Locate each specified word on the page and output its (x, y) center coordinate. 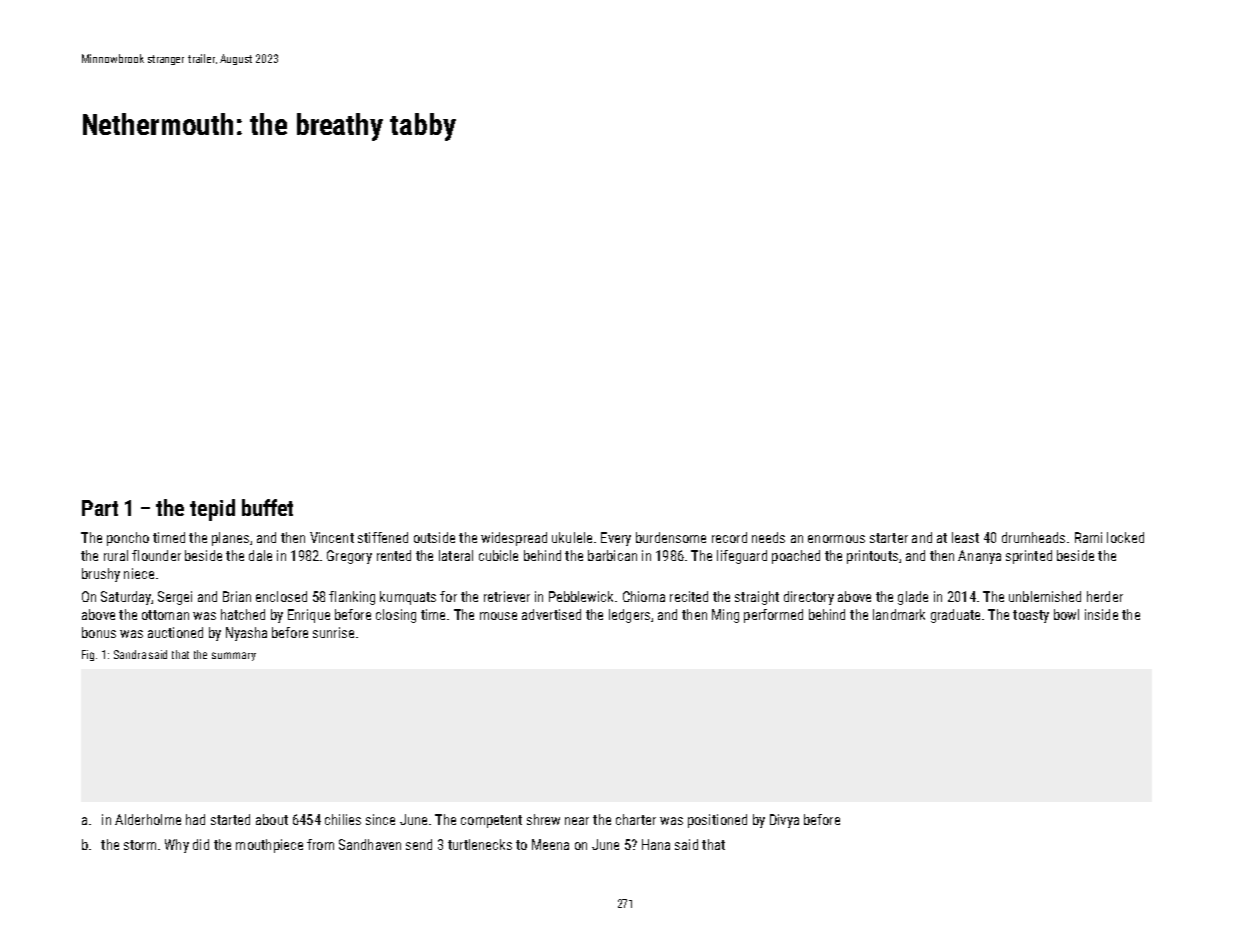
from (320, 844)
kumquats (408, 598)
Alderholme (148, 819)
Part (100, 508)
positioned (717, 821)
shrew (543, 819)
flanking (352, 598)
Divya (784, 821)
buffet (267, 507)
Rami (1088, 537)
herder (1105, 596)
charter (636, 819)
